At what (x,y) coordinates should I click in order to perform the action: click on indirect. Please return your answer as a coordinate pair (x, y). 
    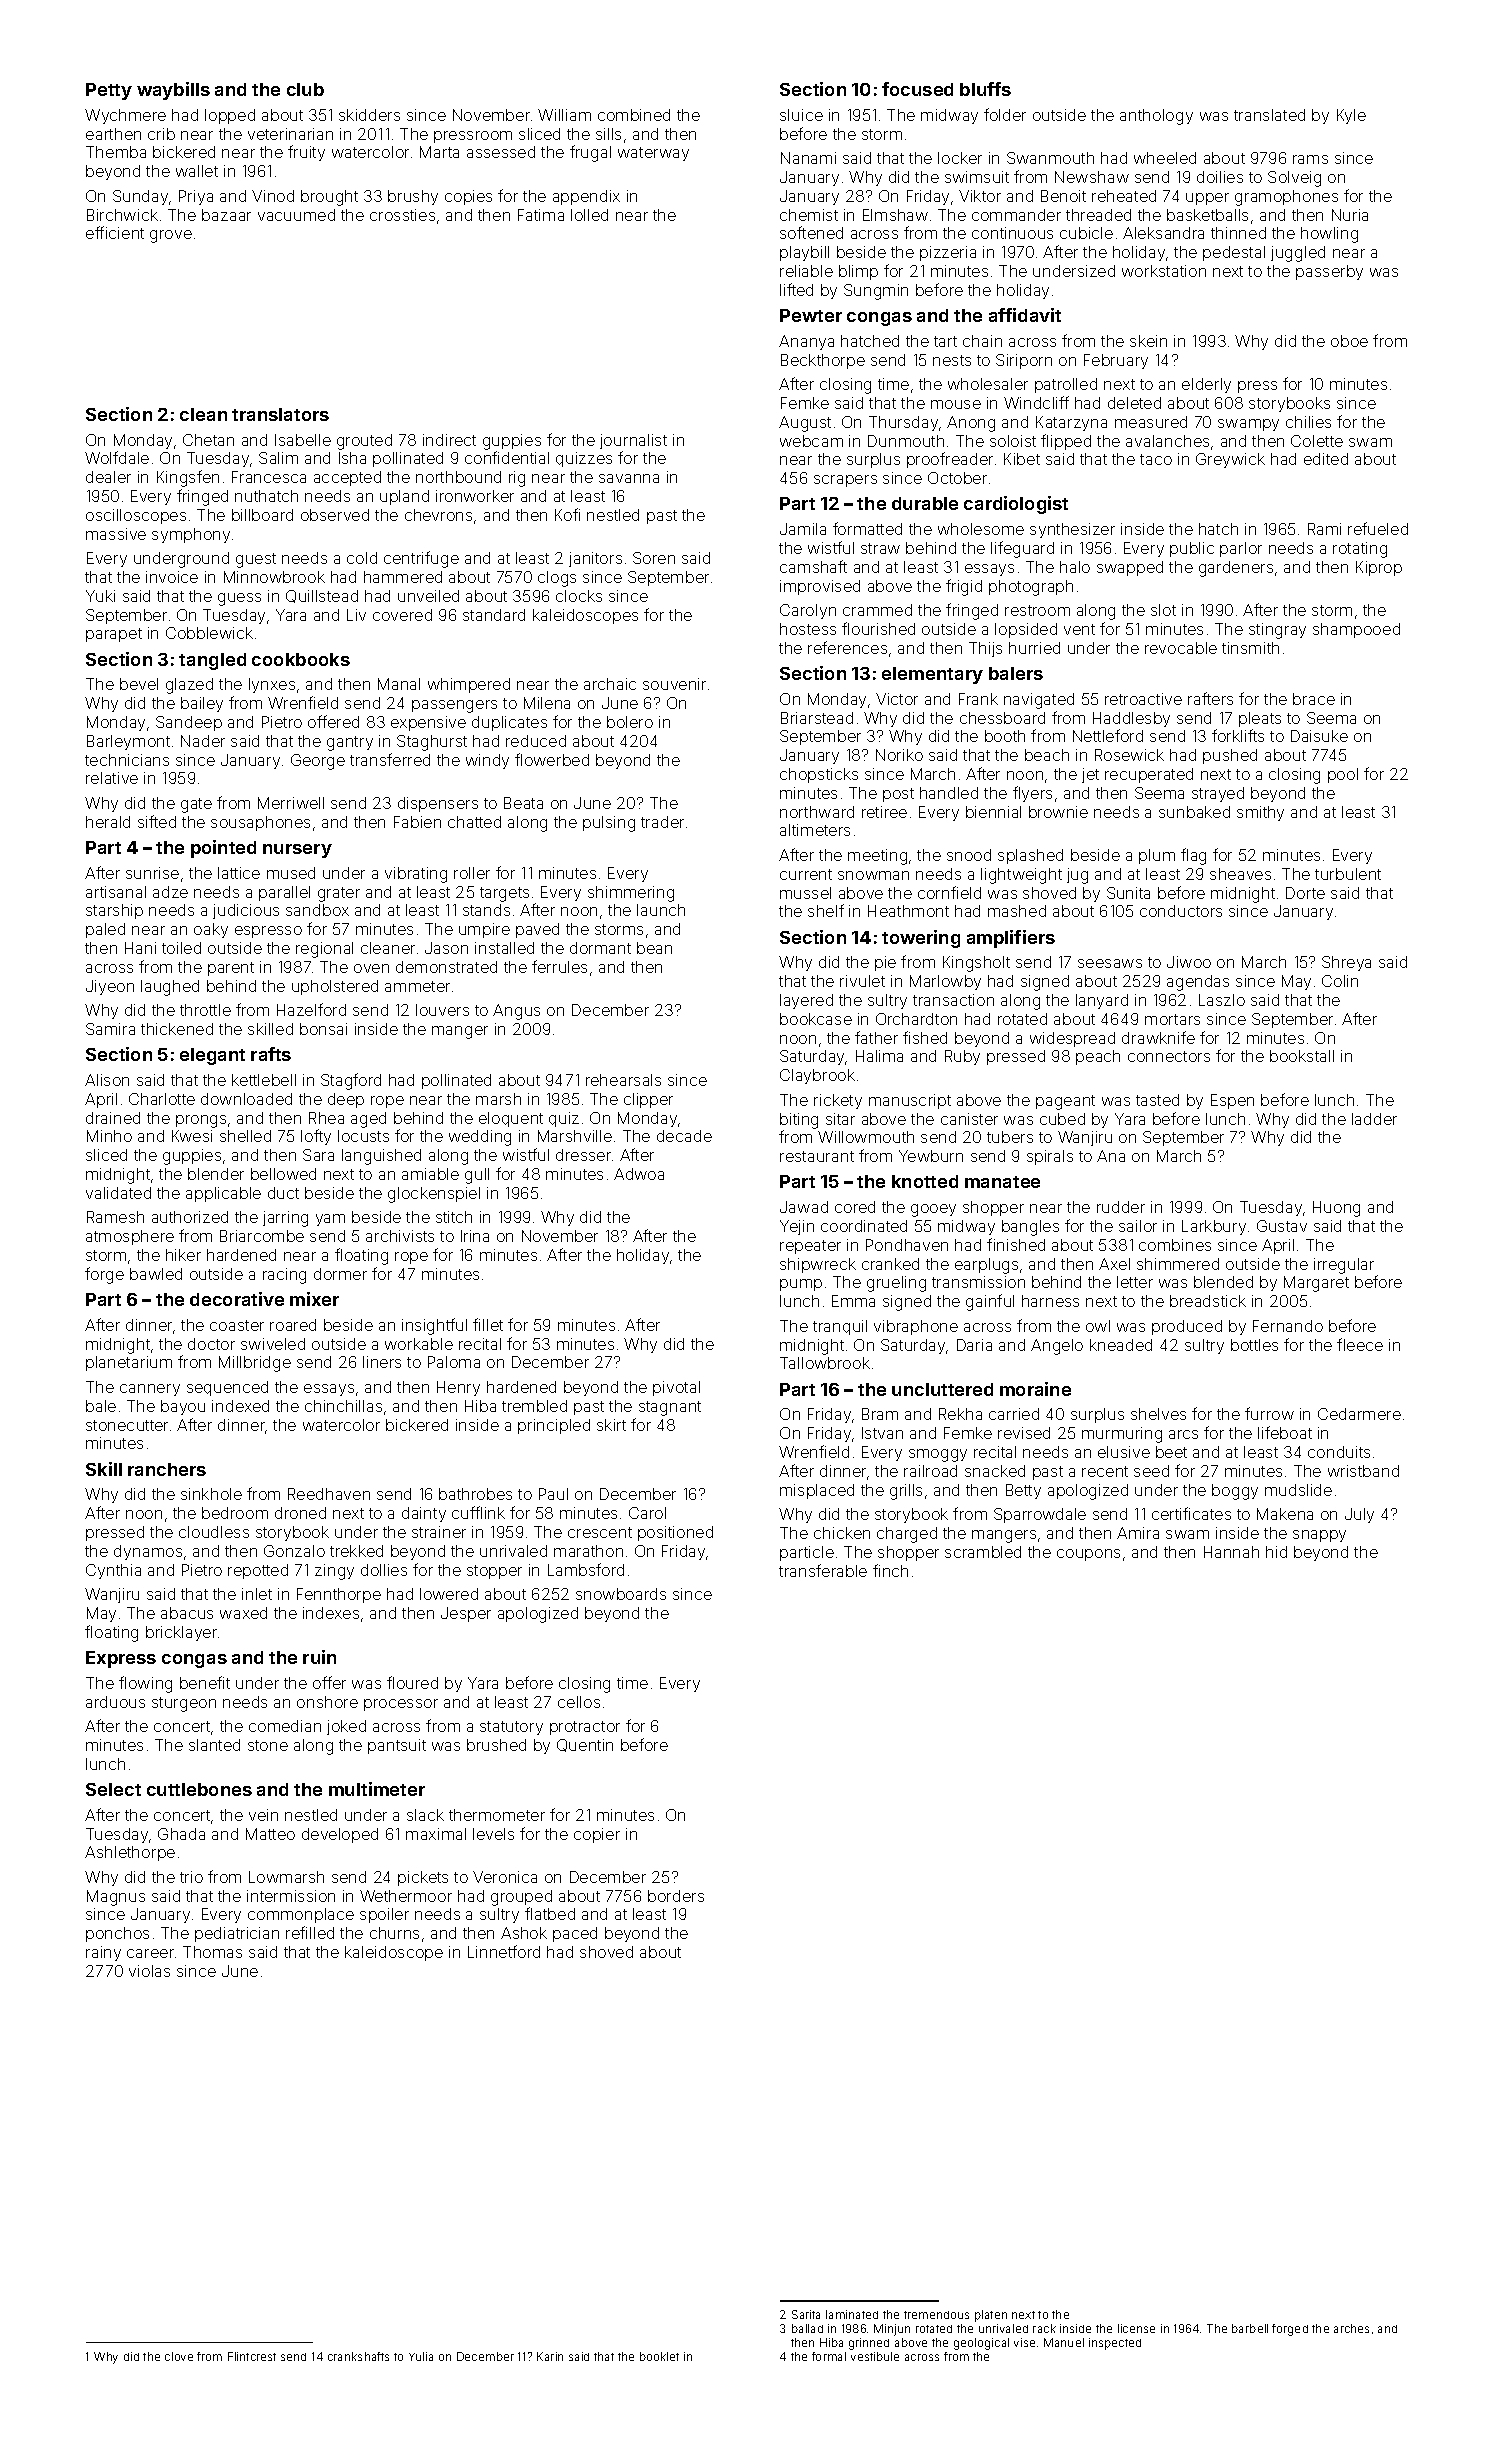
    Looking at the image, I should click on (449, 440).
